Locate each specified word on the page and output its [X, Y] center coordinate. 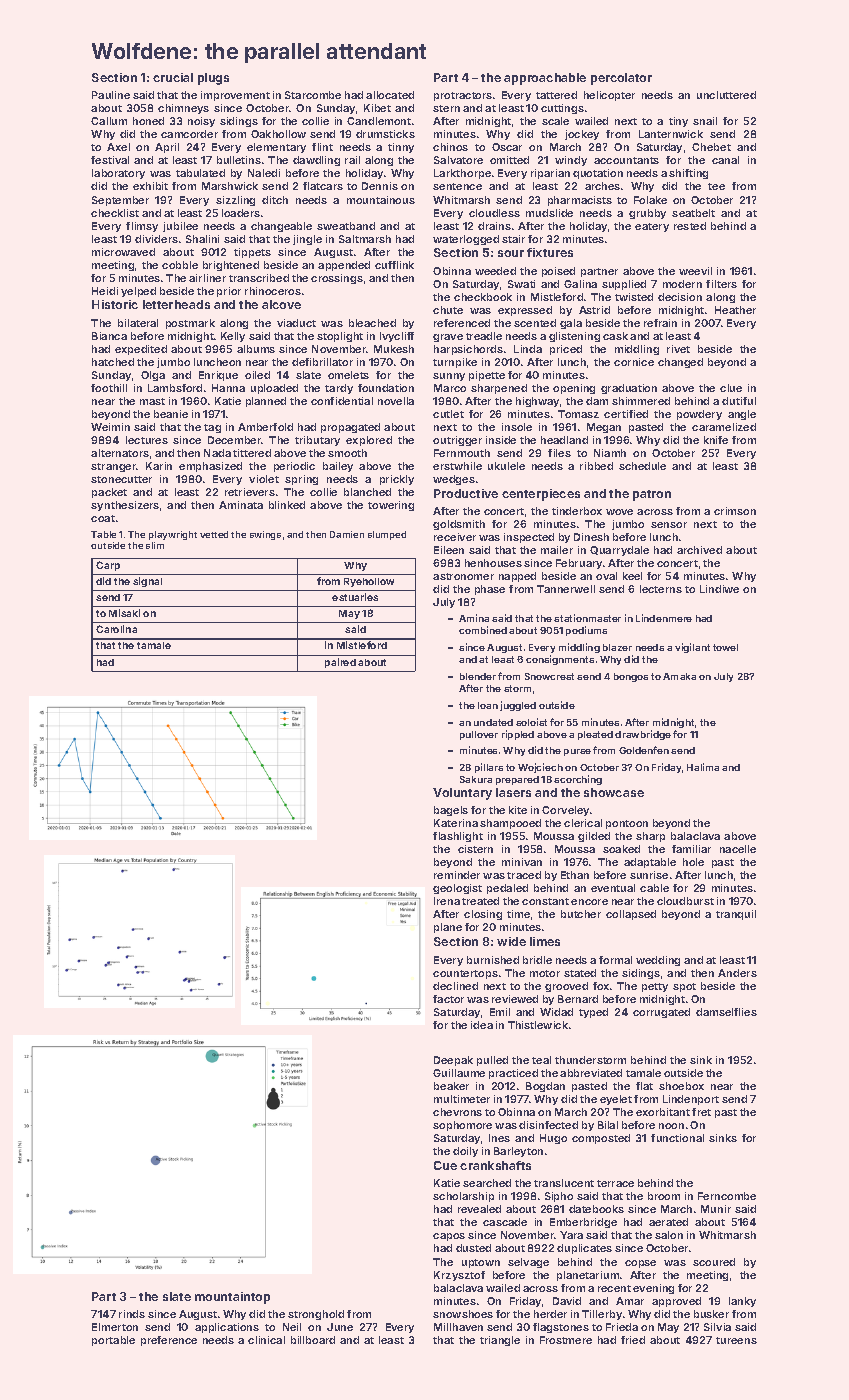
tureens [736, 1340]
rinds [132, 1314]
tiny [678, 122]
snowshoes [463, 1314]
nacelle [738, 849]
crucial [173, 77]
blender [478, 676]
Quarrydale [619, 551]
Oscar [507, 147]
